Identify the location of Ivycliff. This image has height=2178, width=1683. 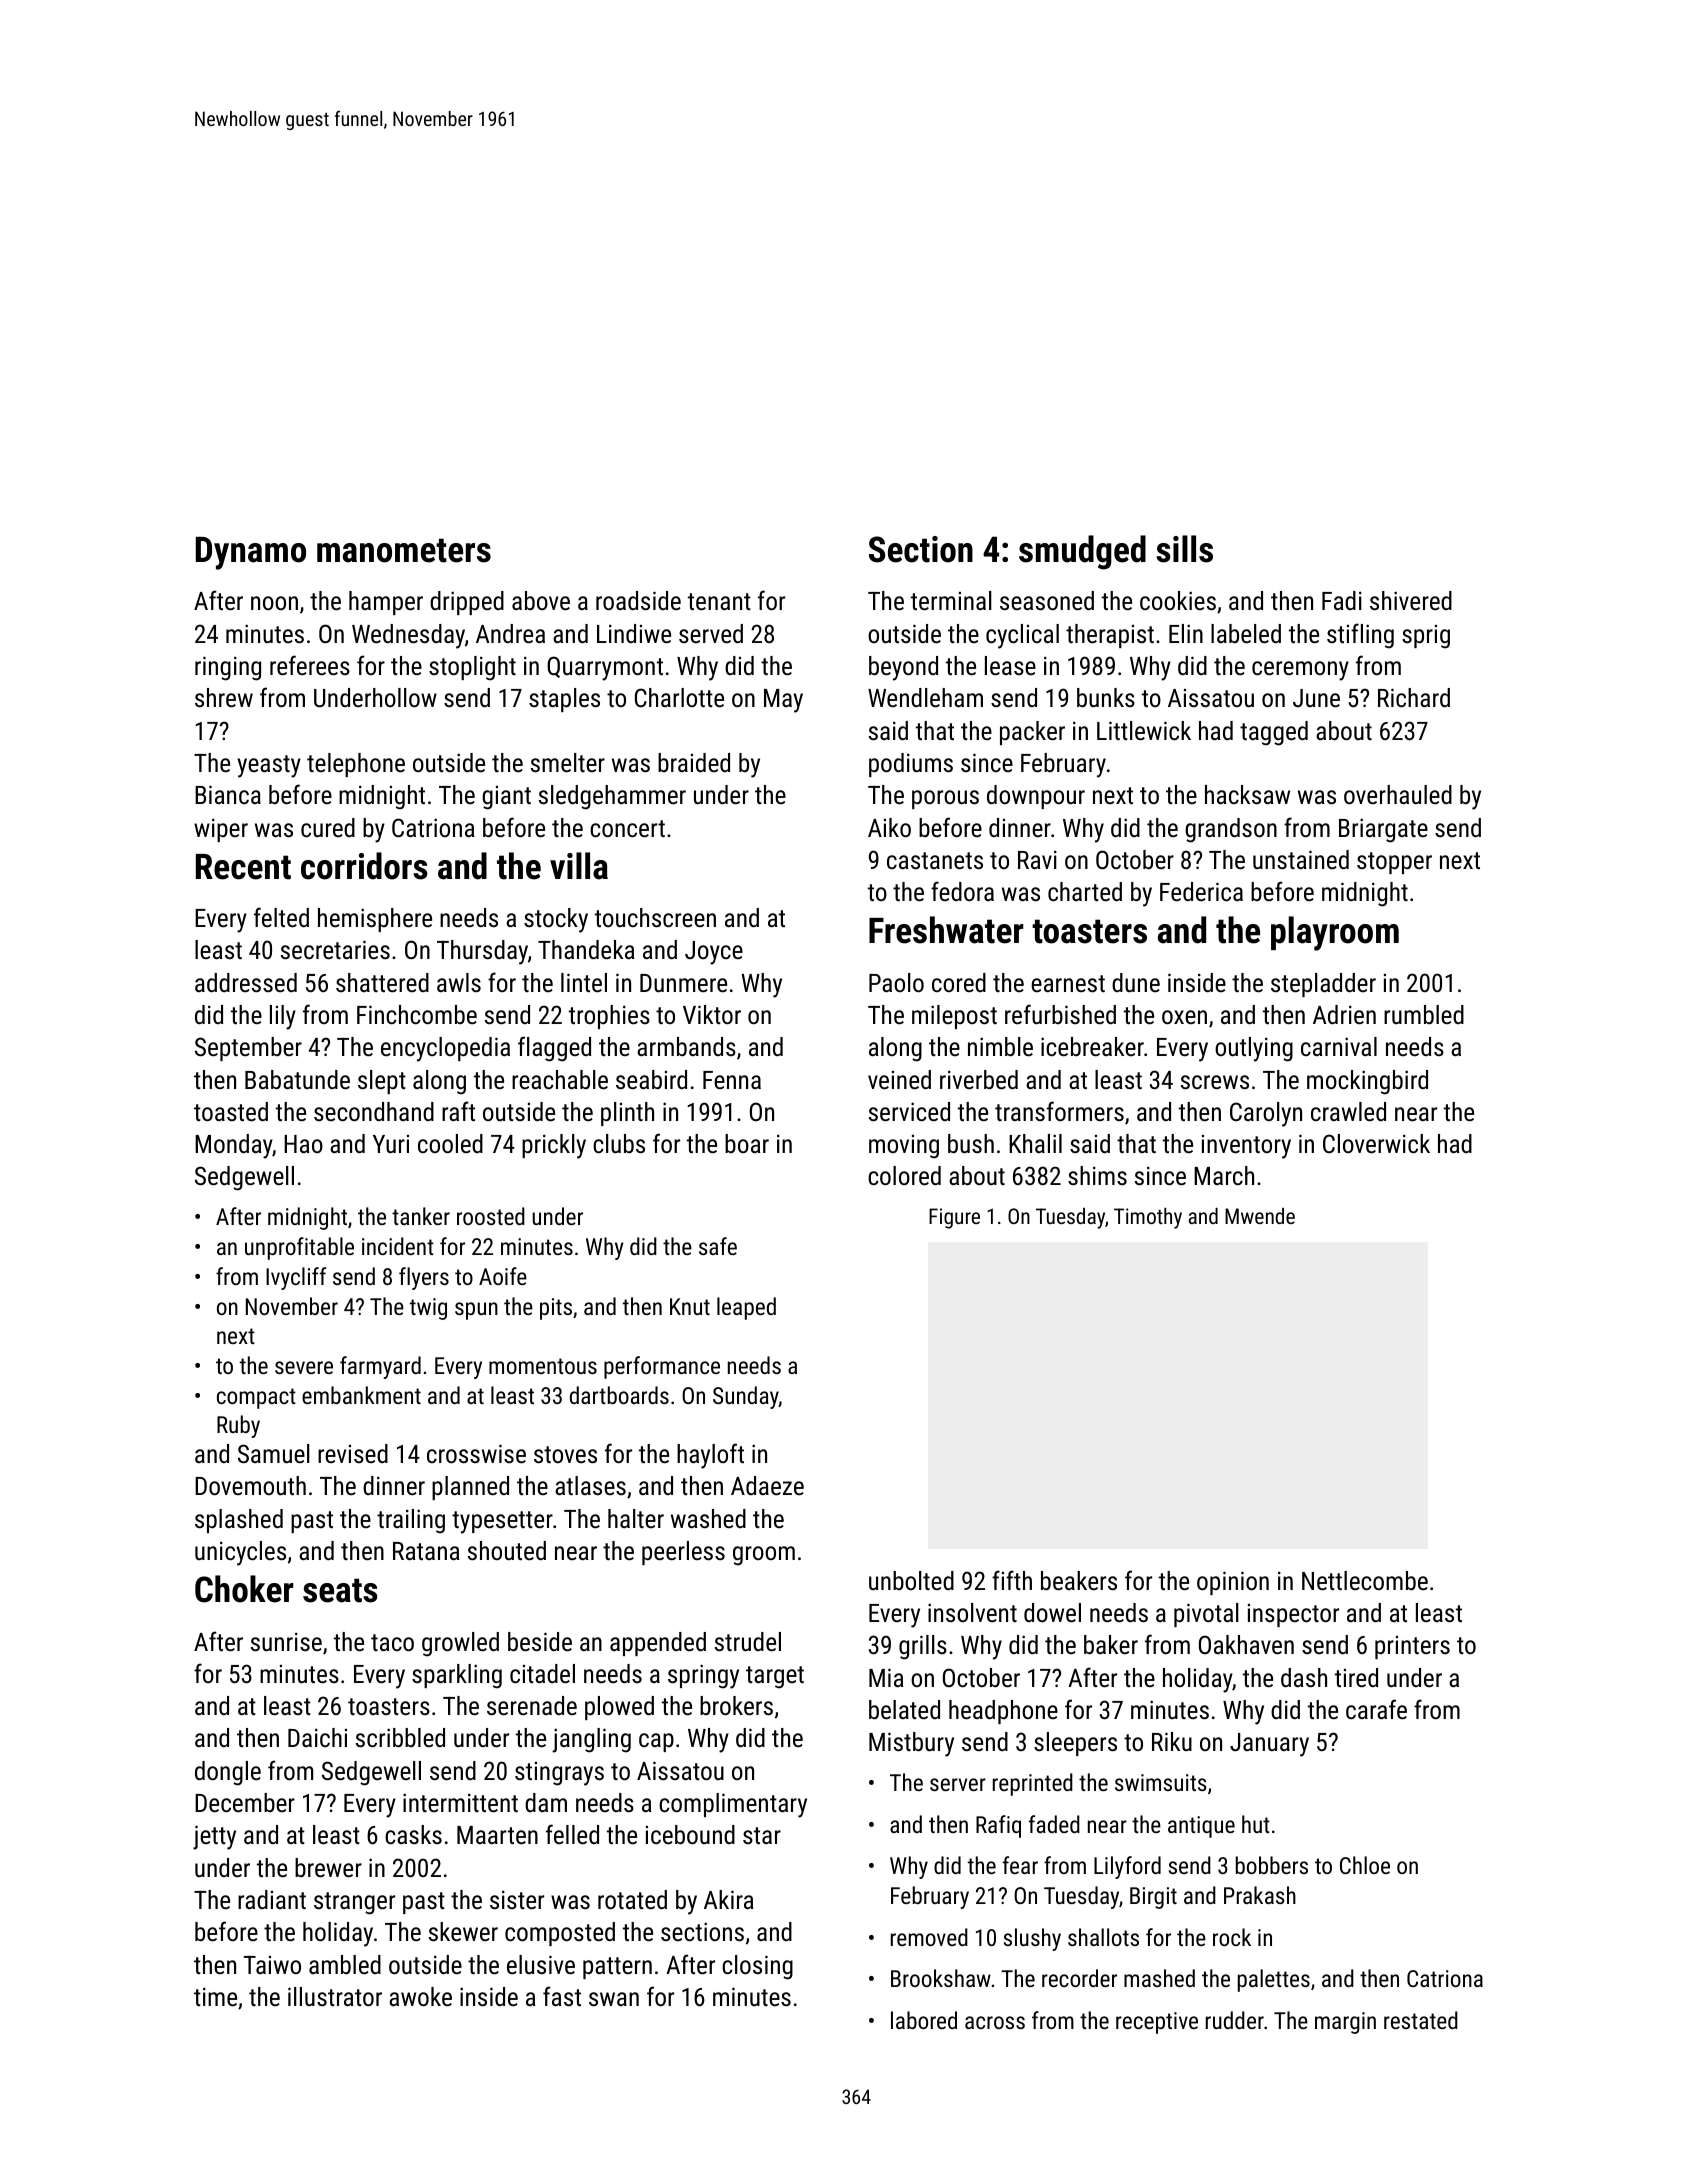
(296, 1278).
